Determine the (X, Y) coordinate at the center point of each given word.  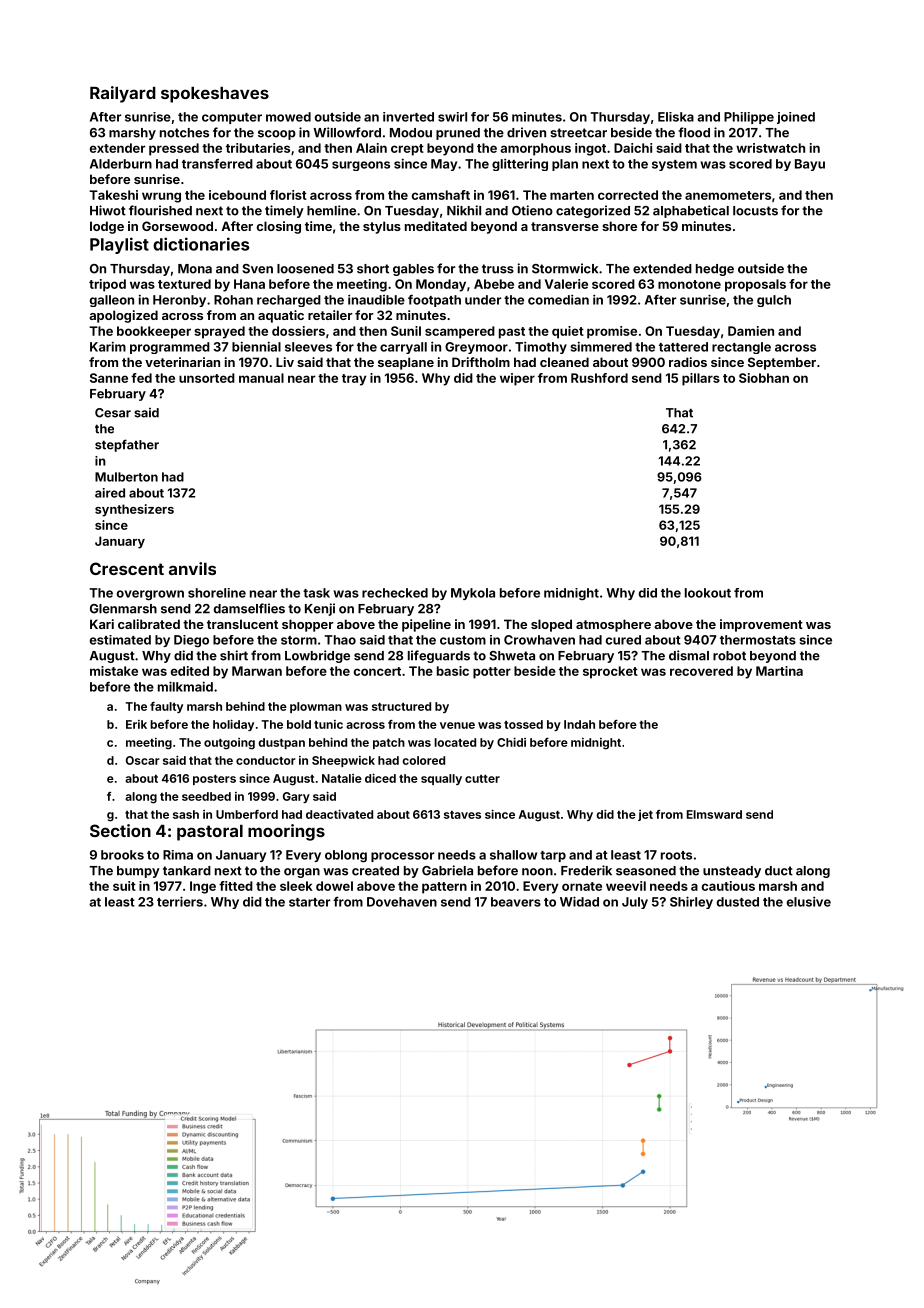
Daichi (633, 148)
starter (309, 902)
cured (623, 640)
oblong (346, 856)
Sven (257, 269)
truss (498, 269)
